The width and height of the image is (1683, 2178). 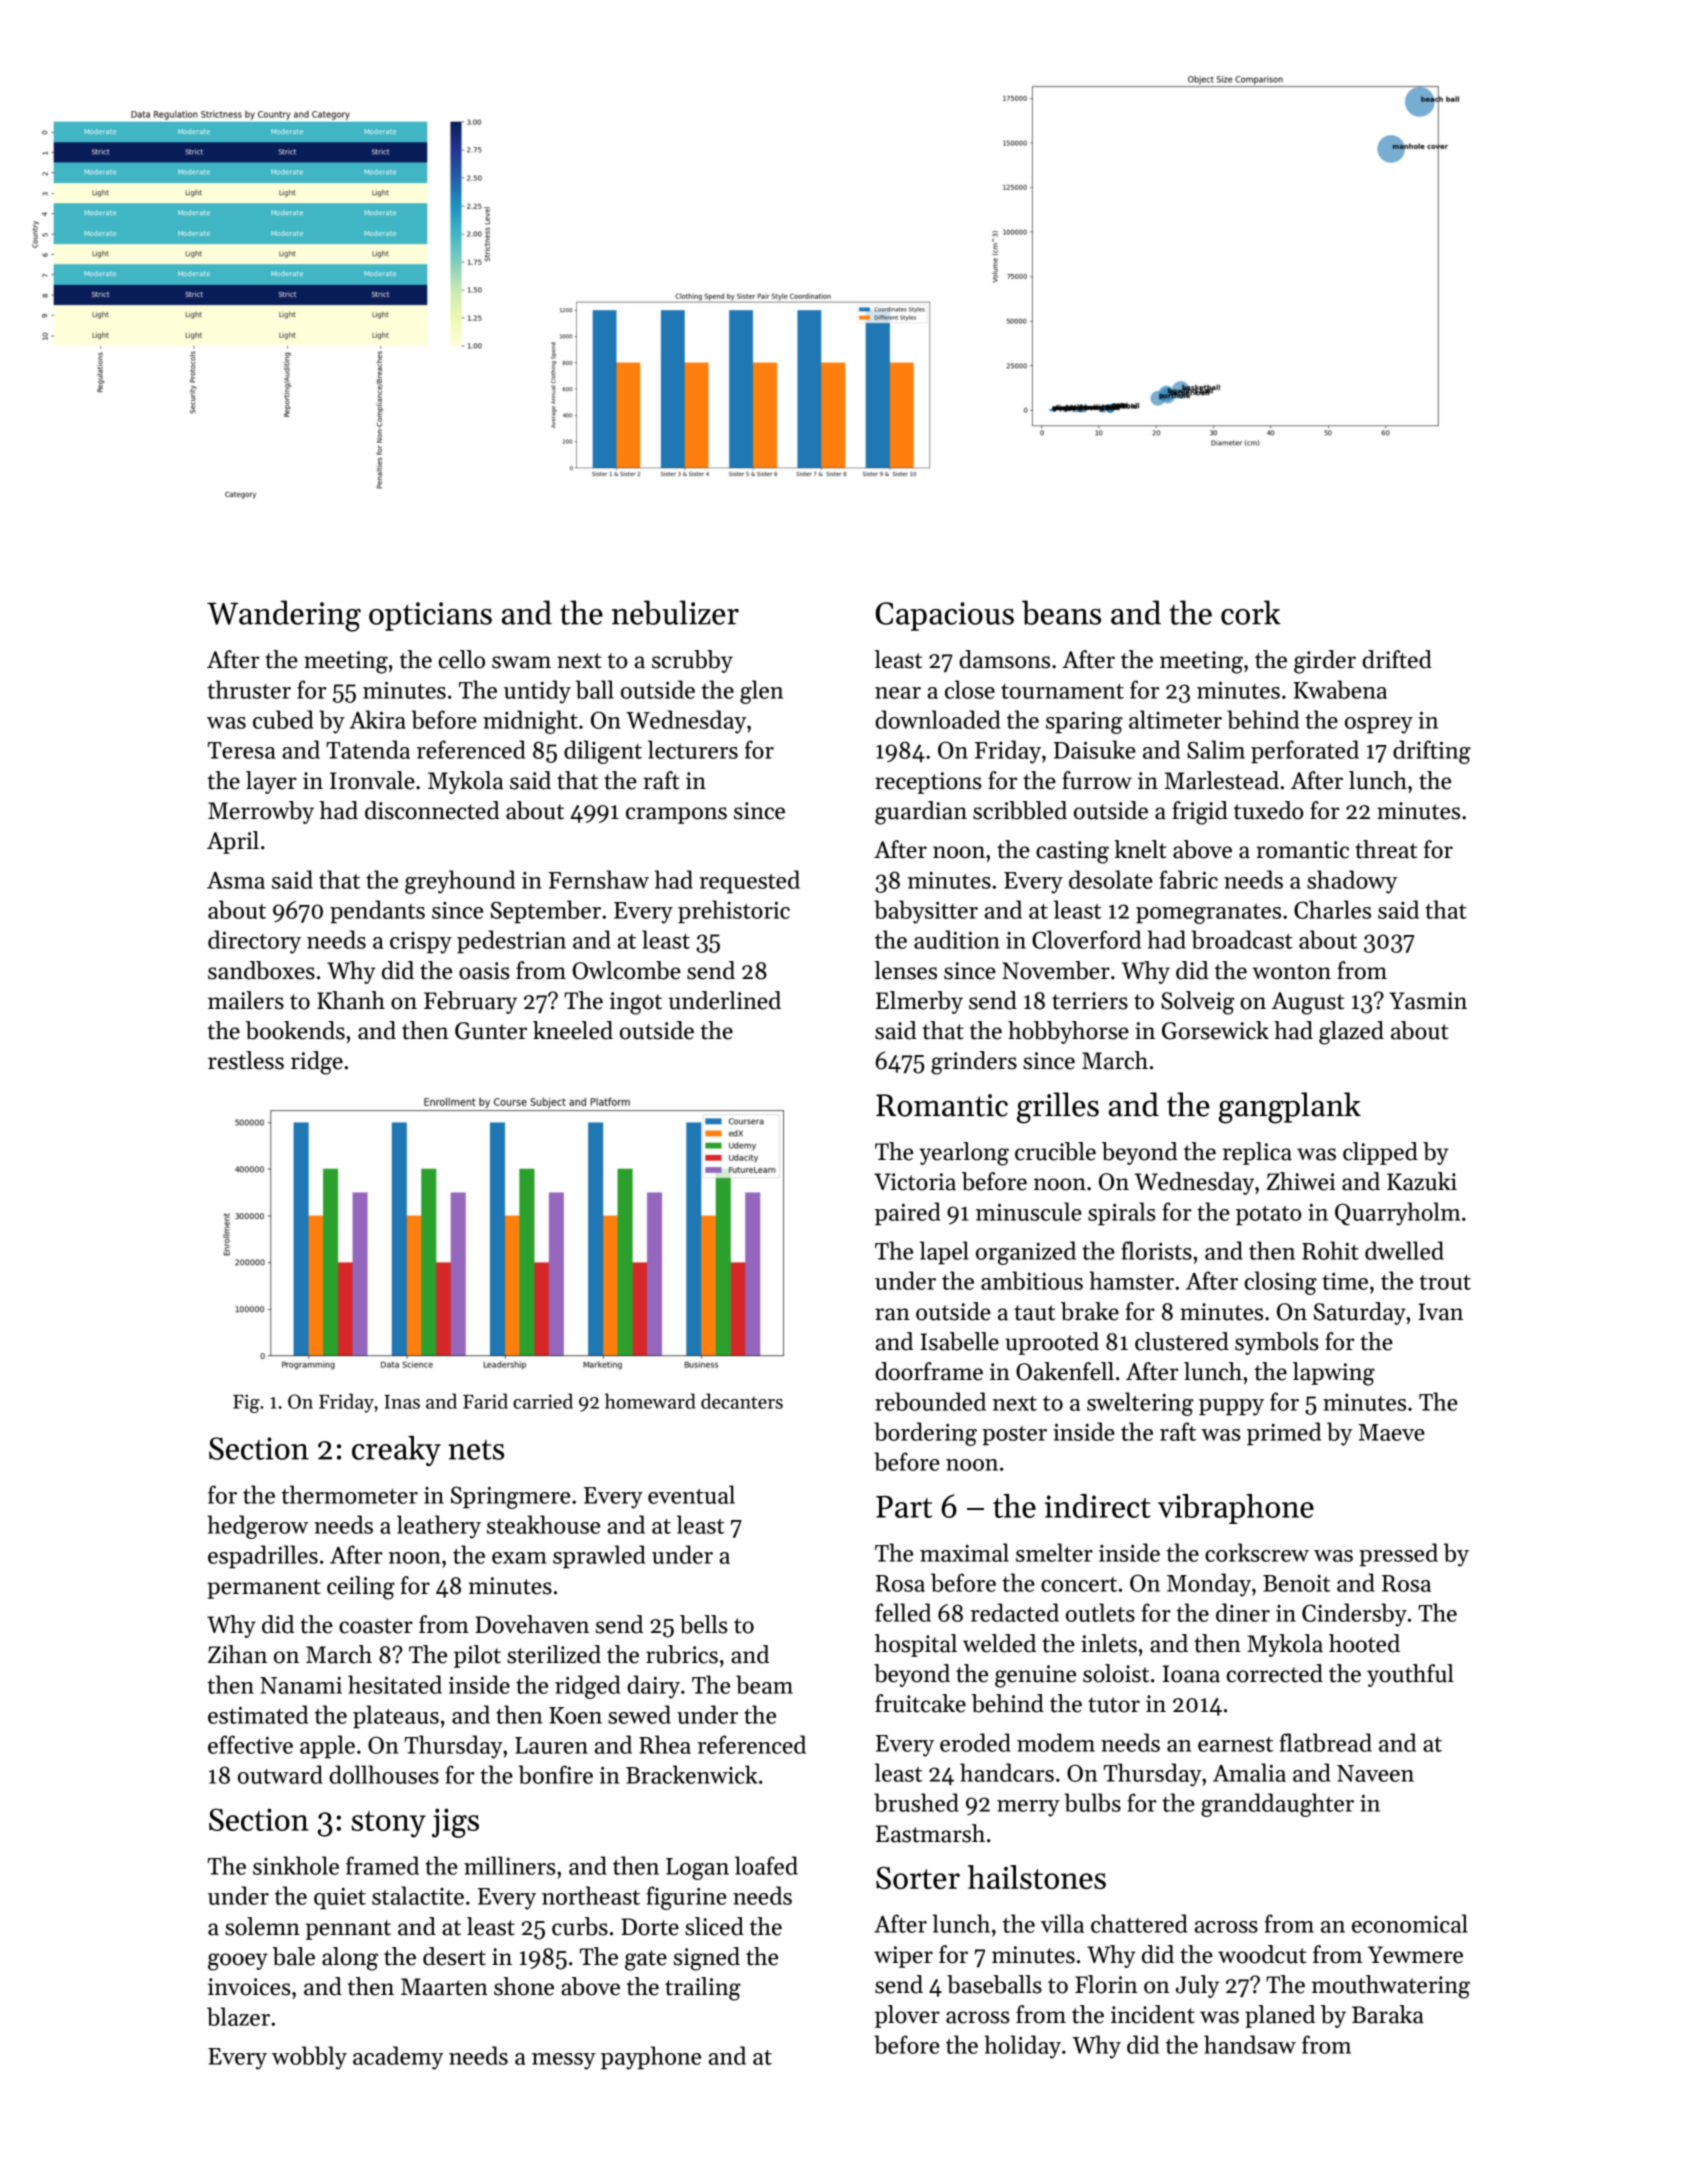 What do you see at coordinates (430, 616) in the image?
I see `opticians` at bounding box center [430, 616].
